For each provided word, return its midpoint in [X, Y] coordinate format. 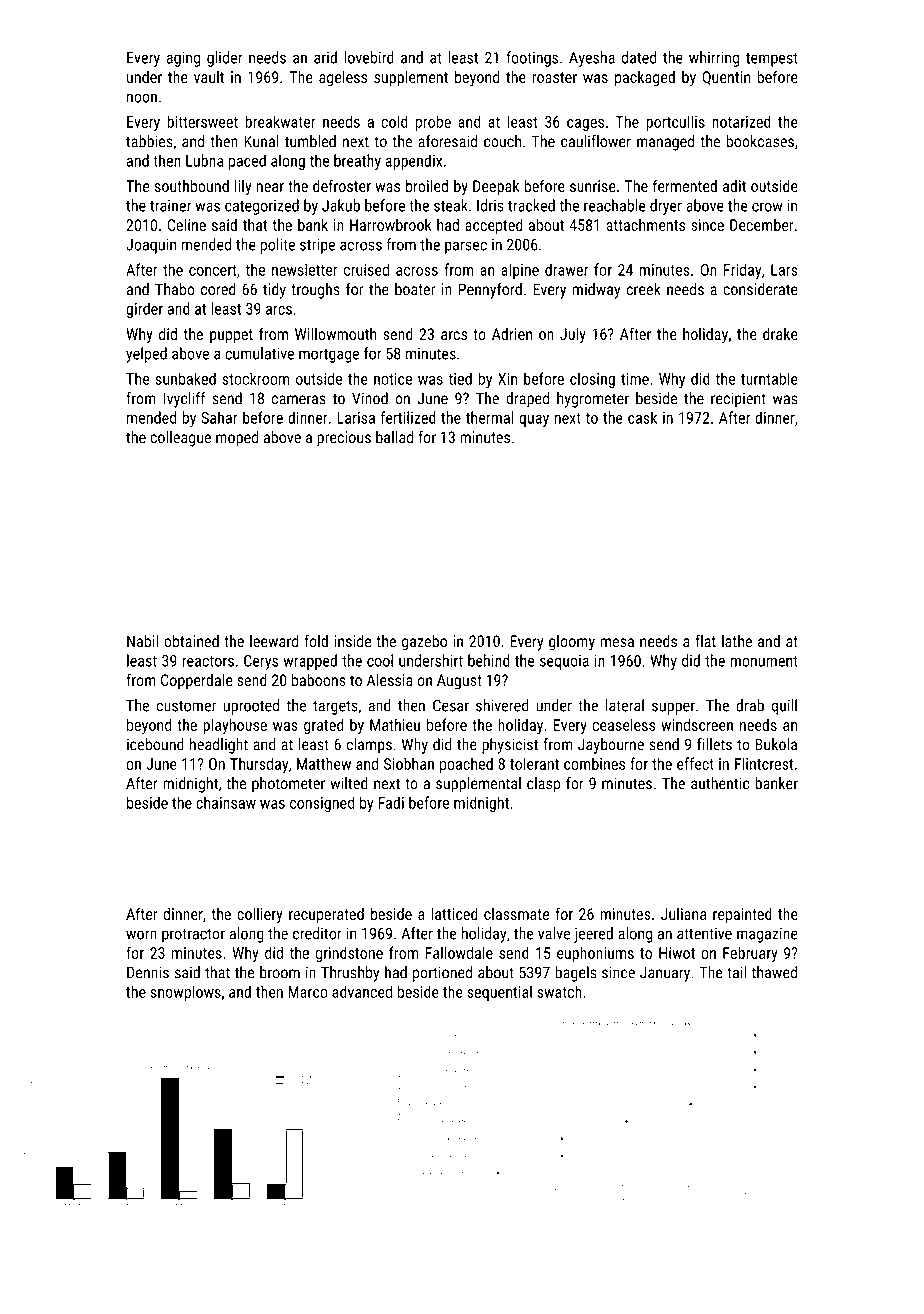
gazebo [424, 643]
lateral [625, 705]
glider [225, 59]
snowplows [186, 993]
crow [767, 207]
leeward [274, 641]
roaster [554, 77]
